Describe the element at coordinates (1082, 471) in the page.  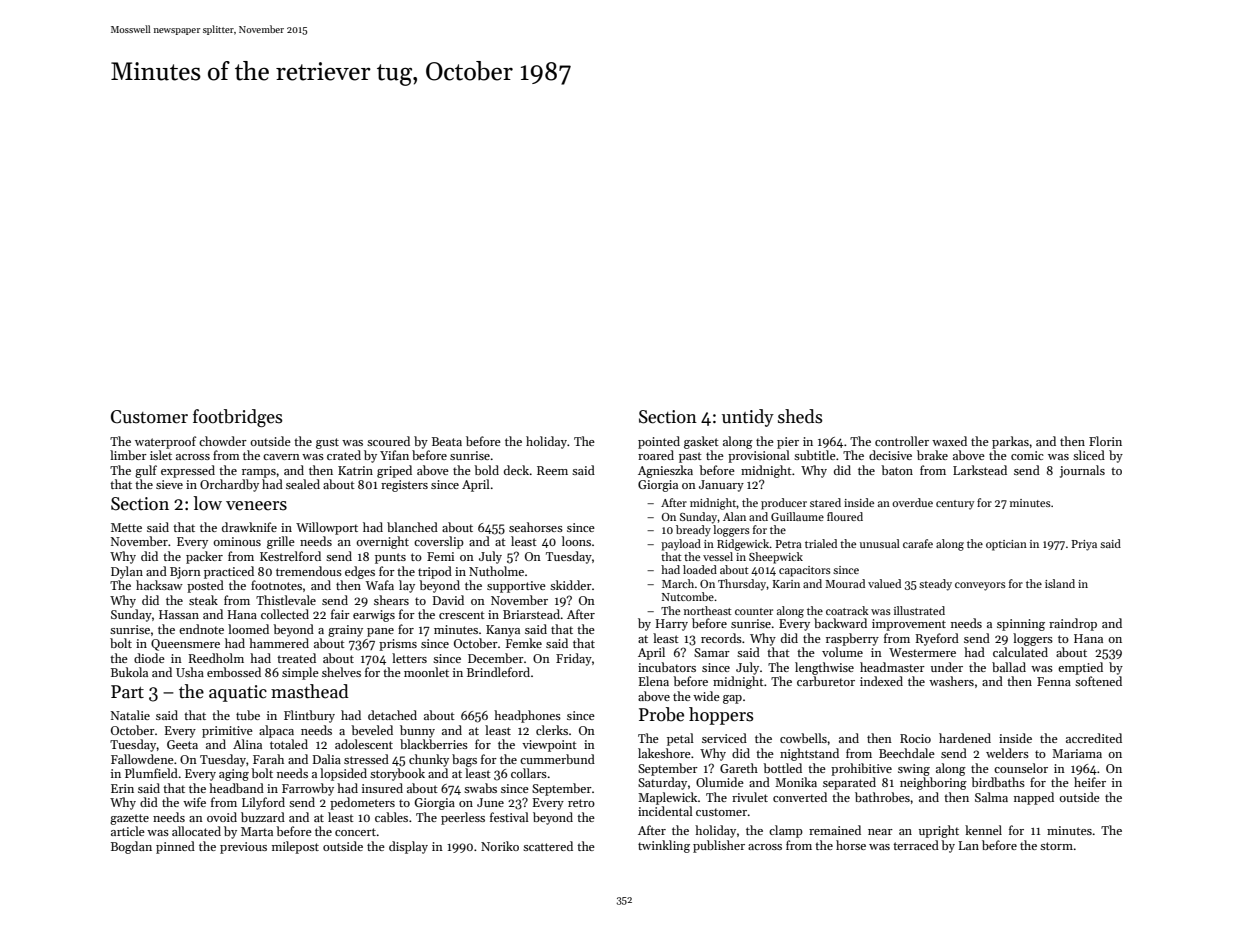
I see `journals` at that location.
